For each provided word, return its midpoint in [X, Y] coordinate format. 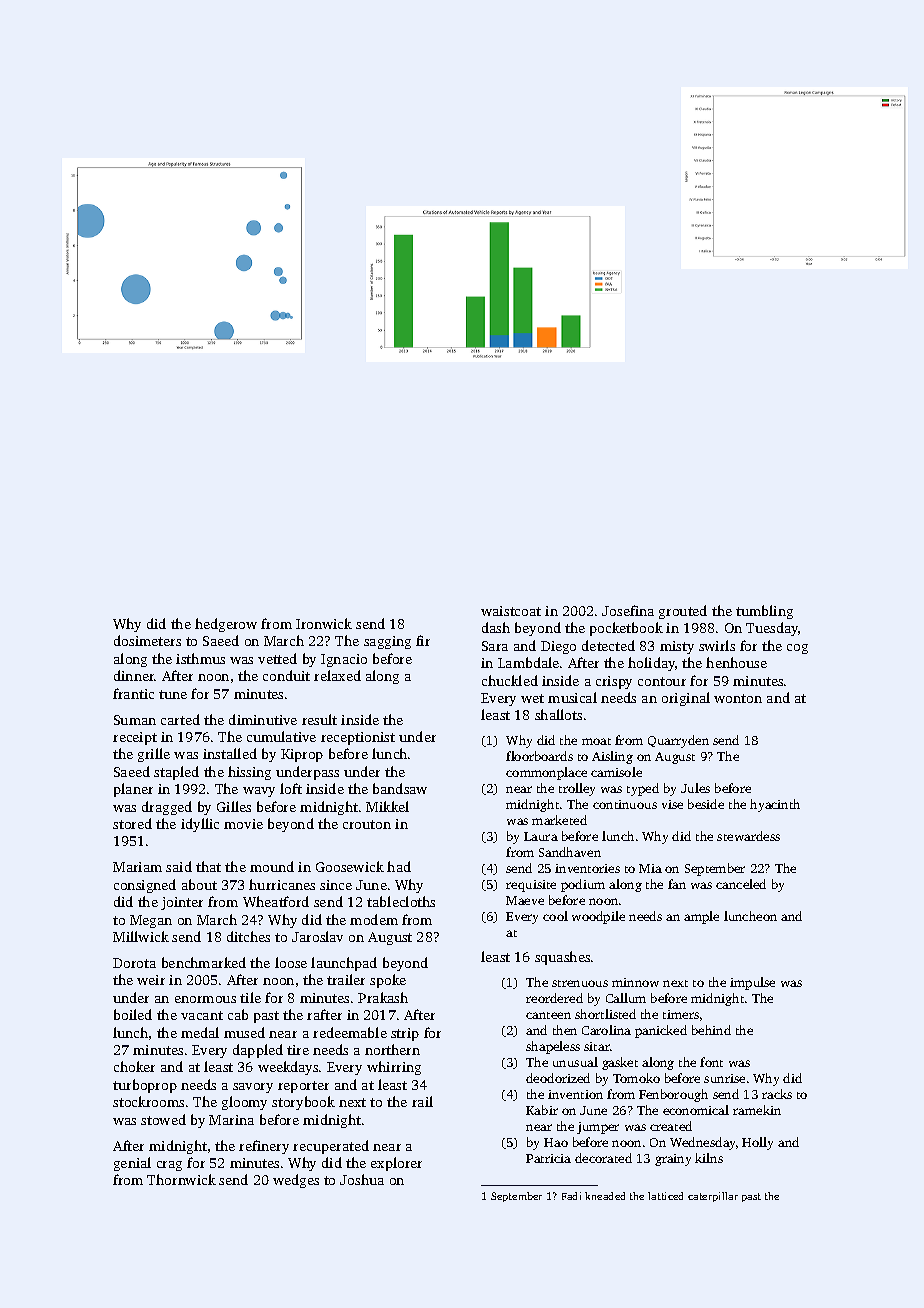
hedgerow [226, 625]
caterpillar [713, 1197]
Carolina [606, 1030]
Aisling [612, 757]
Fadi [571, 1196]
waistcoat [511, 611]
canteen [548, 1015]
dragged [167, 808]
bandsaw [400, 788]
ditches [248, 936]
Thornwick [181, 1179]
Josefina [628, 610]
